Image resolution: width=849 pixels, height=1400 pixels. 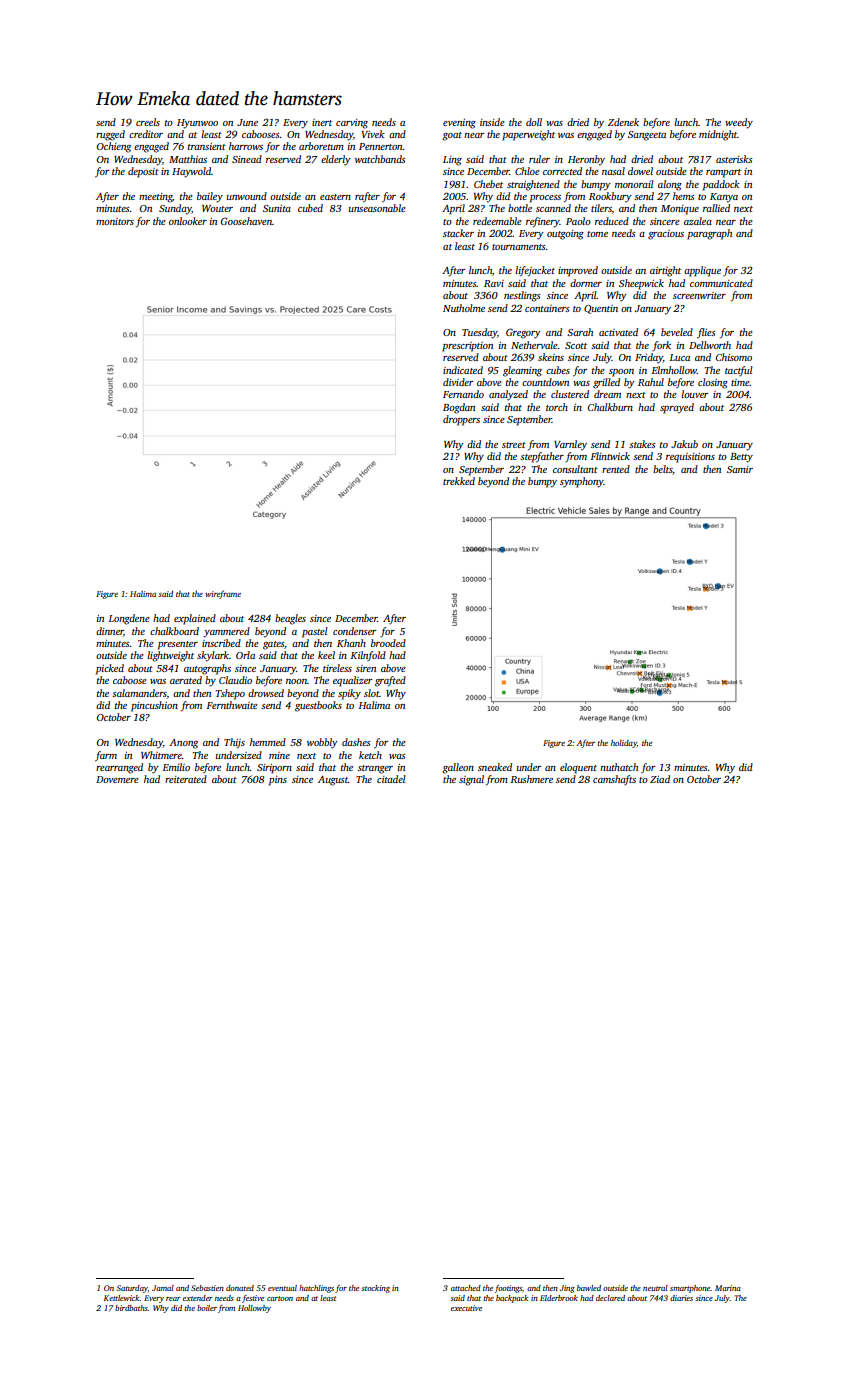 What do you see at coordinates (624, 743) in the screenshot?
I see `holiday` at bounding box center [624, 743].
